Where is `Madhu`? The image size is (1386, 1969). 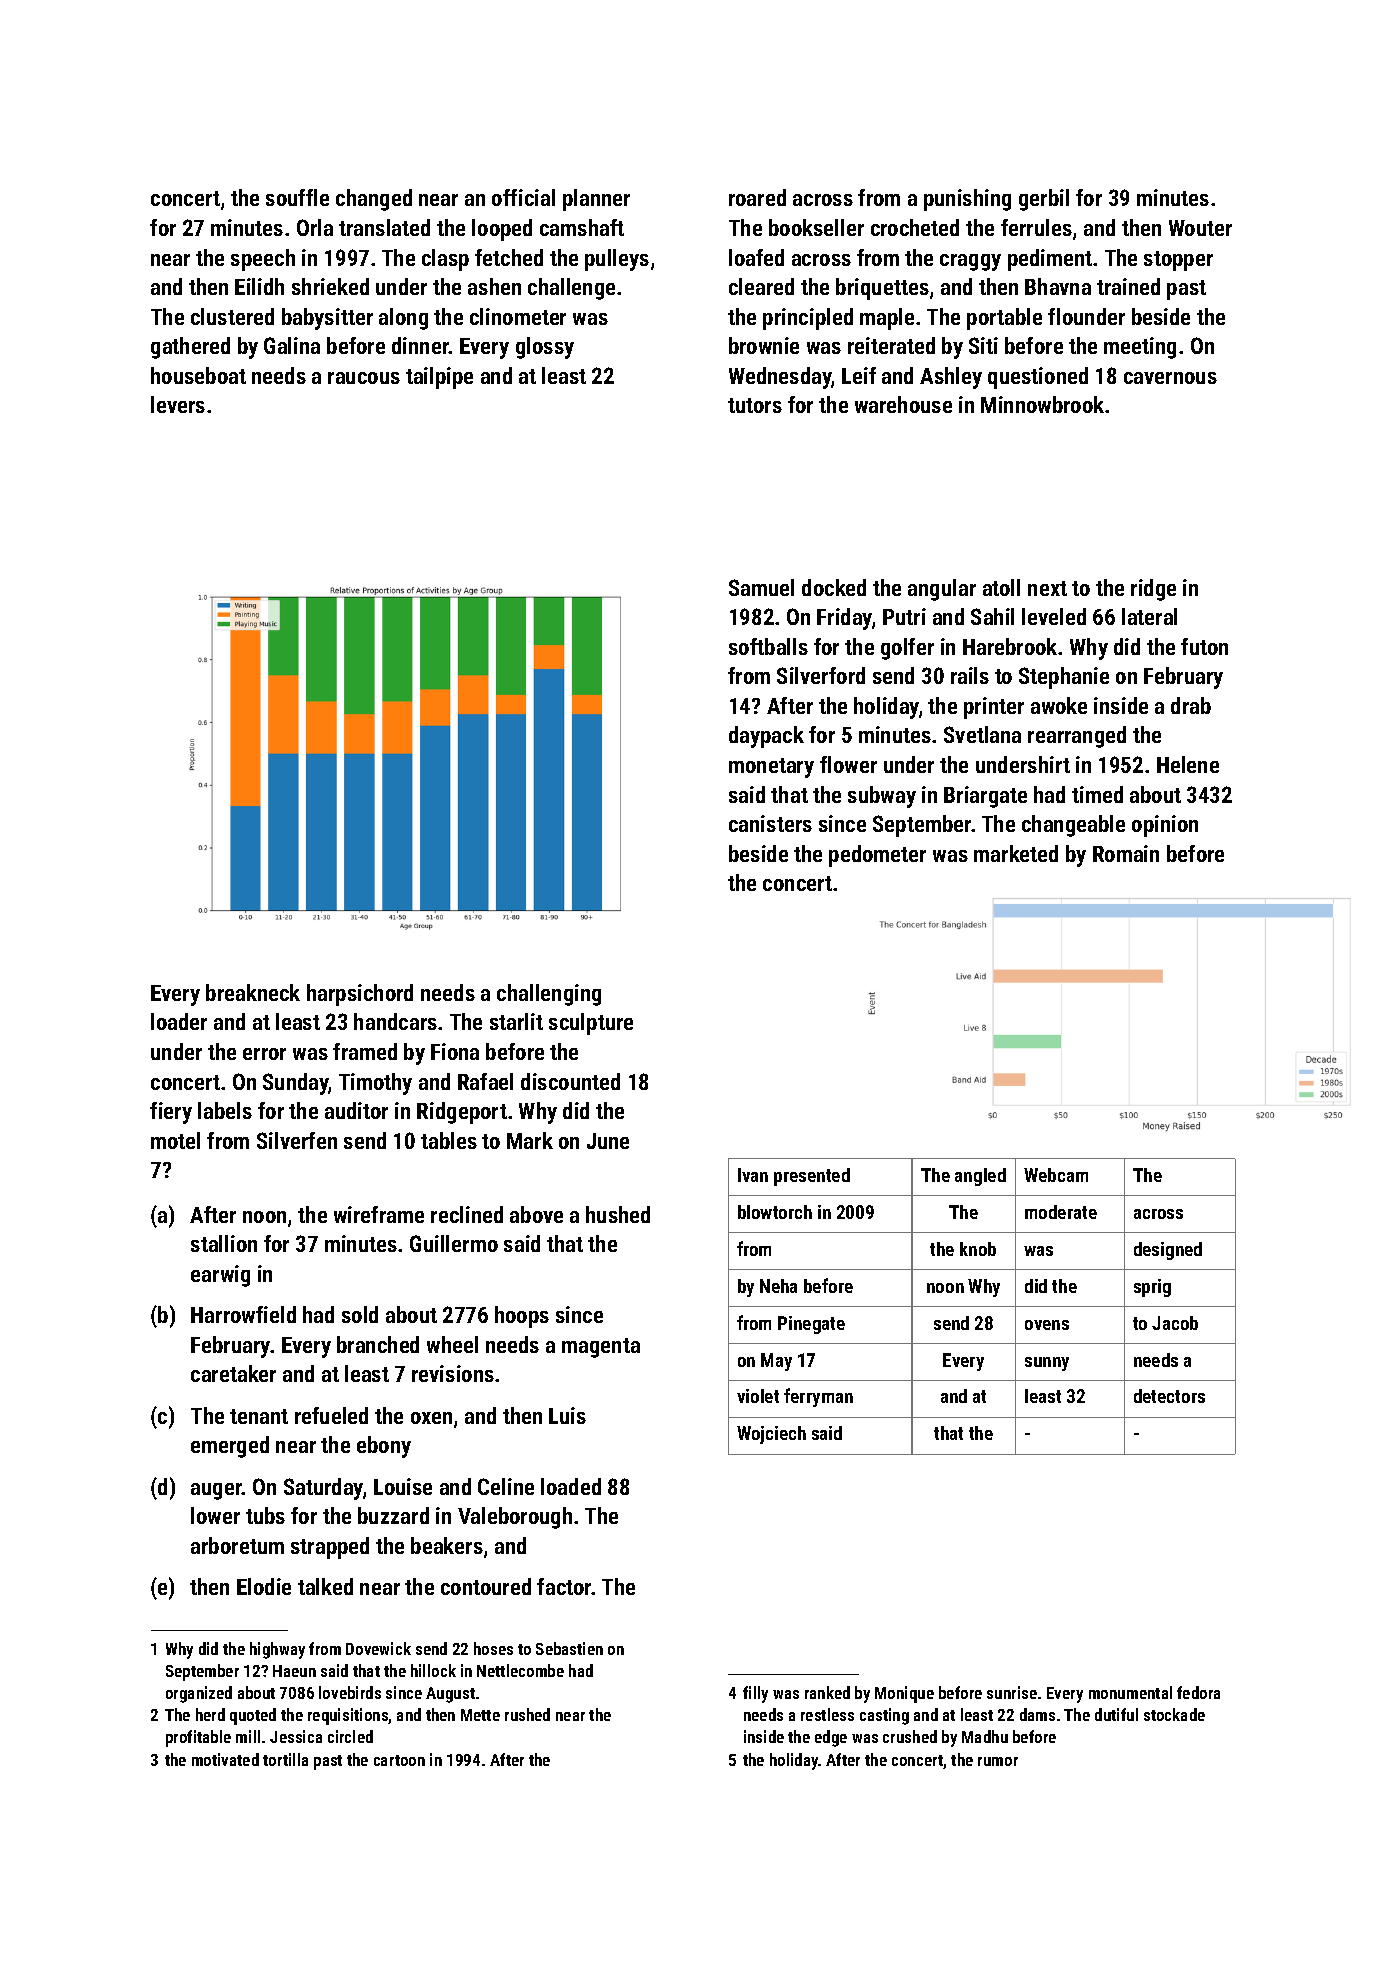 Madhu is located at coordinates (985, 1736).
